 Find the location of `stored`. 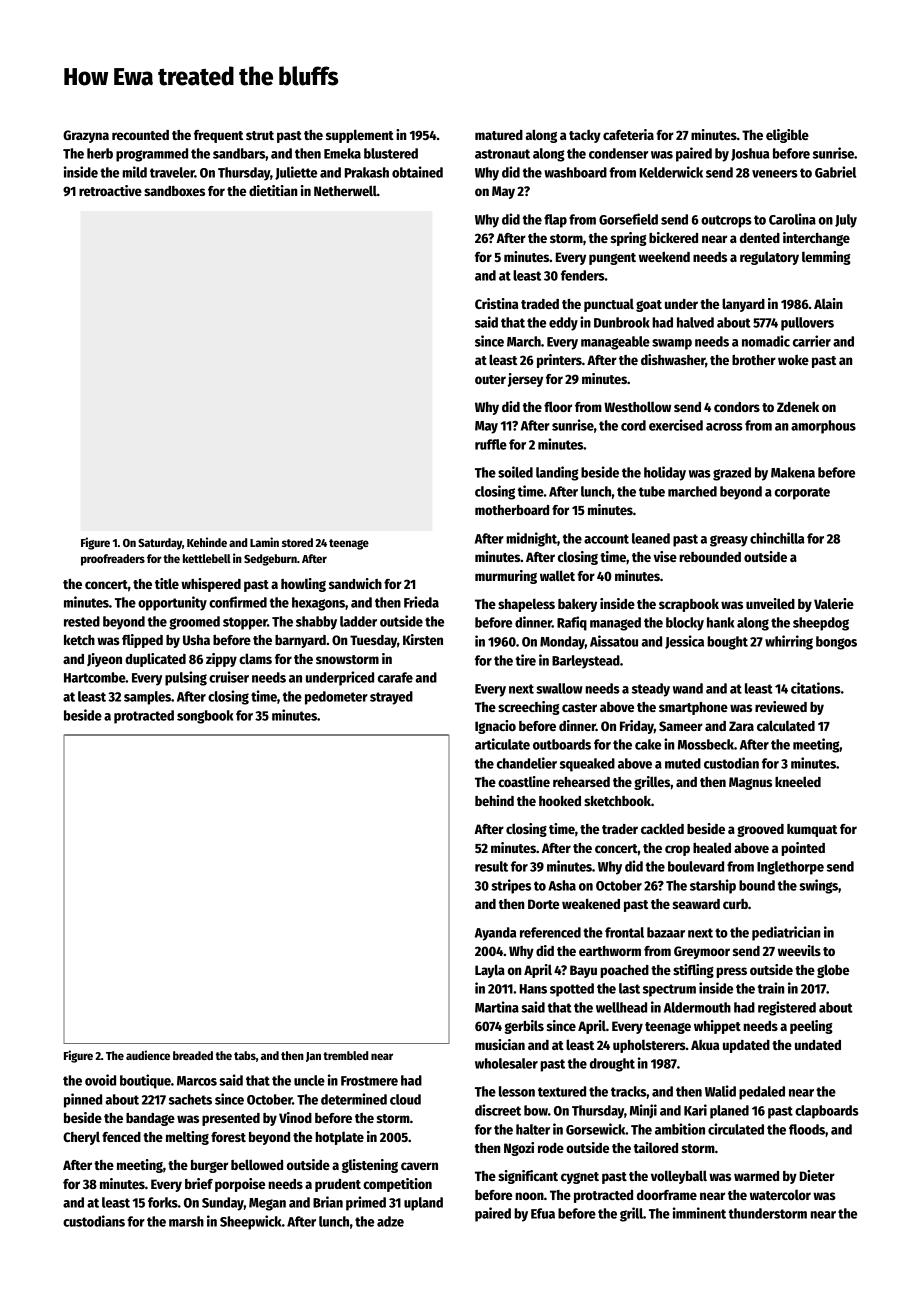

stored is located at coordinates (297, 542).
